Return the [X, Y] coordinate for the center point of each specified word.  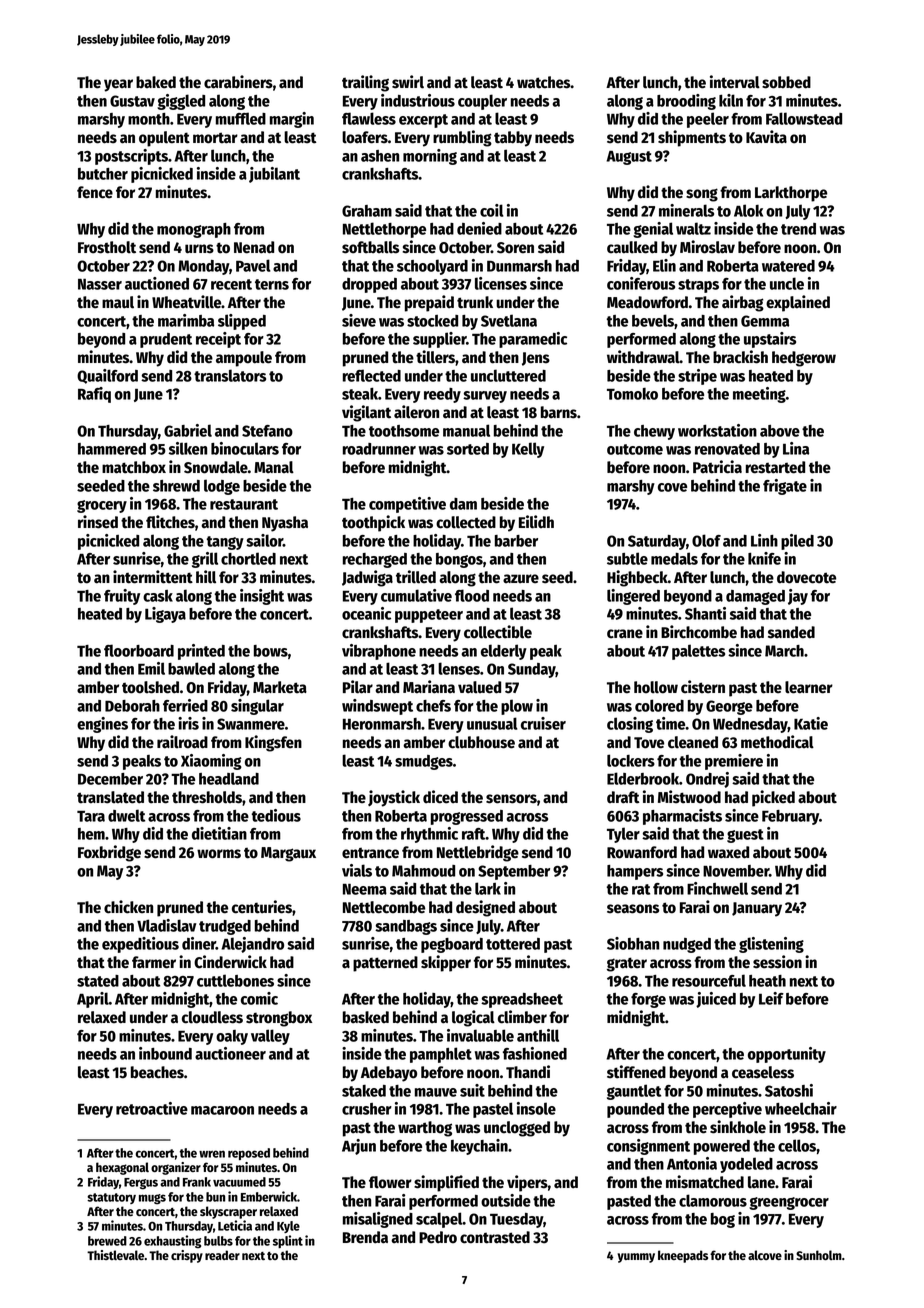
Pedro [438, 1237]
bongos [459, 560]
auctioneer [230, 1053]
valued [479, 687]
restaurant [244, 504]
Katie [811, 723]
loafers [365, 137]
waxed [728, 852]
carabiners [238, 82]
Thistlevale [115, 1255]
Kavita [766, 137]
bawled [191, 668]
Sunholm [819, 1255]
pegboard [452, 945]
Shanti [705, 613]
